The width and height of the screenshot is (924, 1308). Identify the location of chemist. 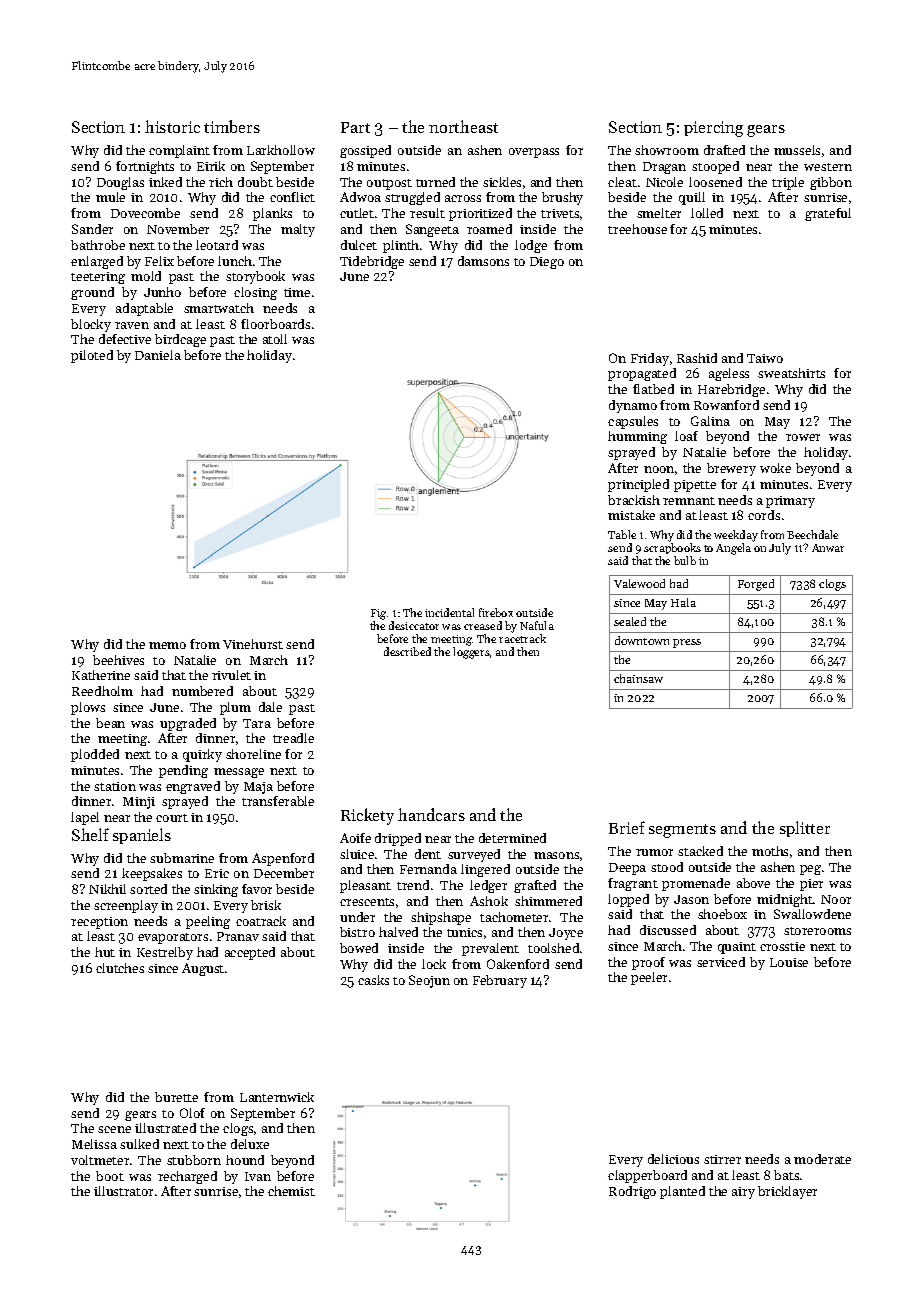
(291, 1191).
